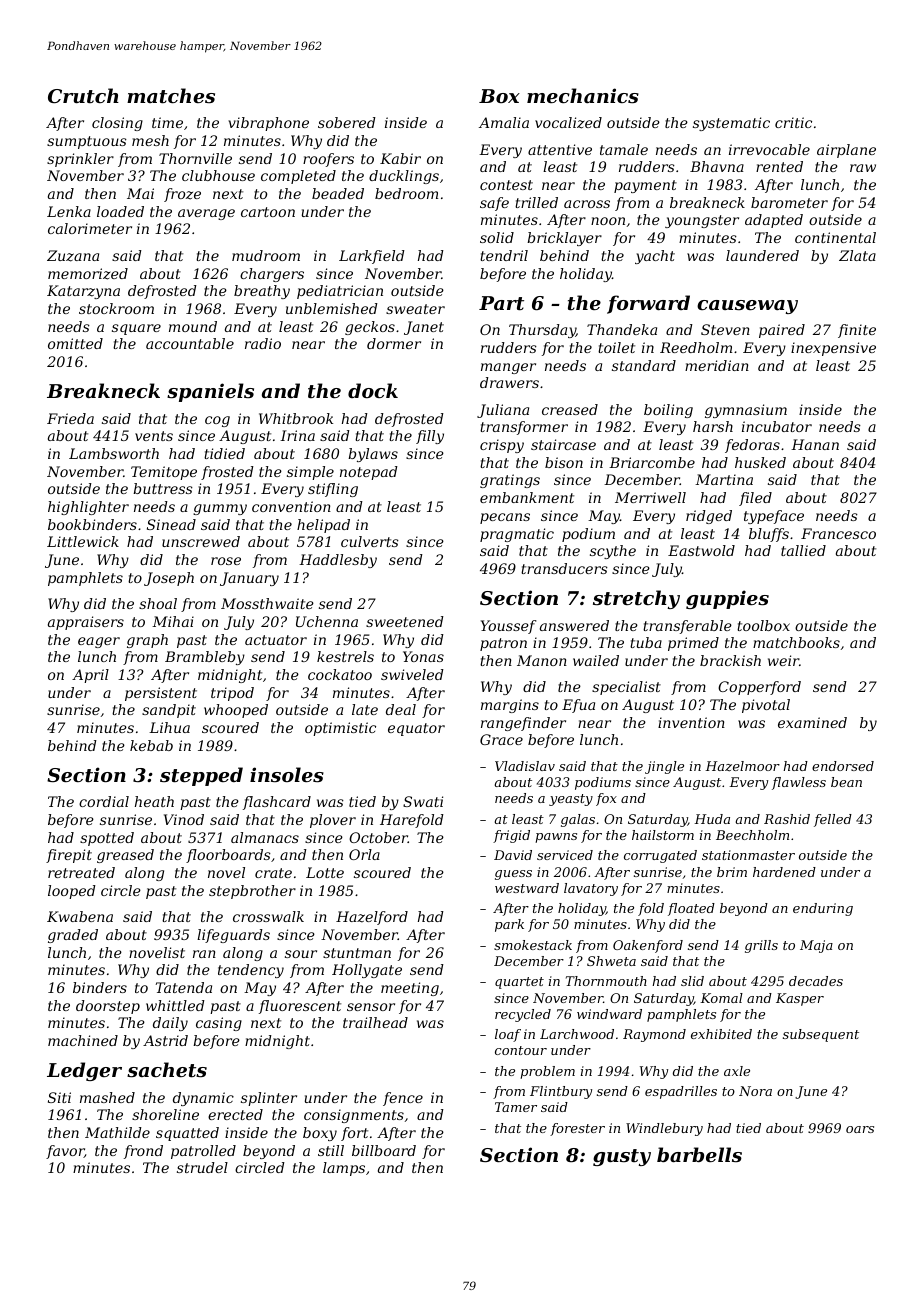  I want to click on bison, so click(564, 462).
